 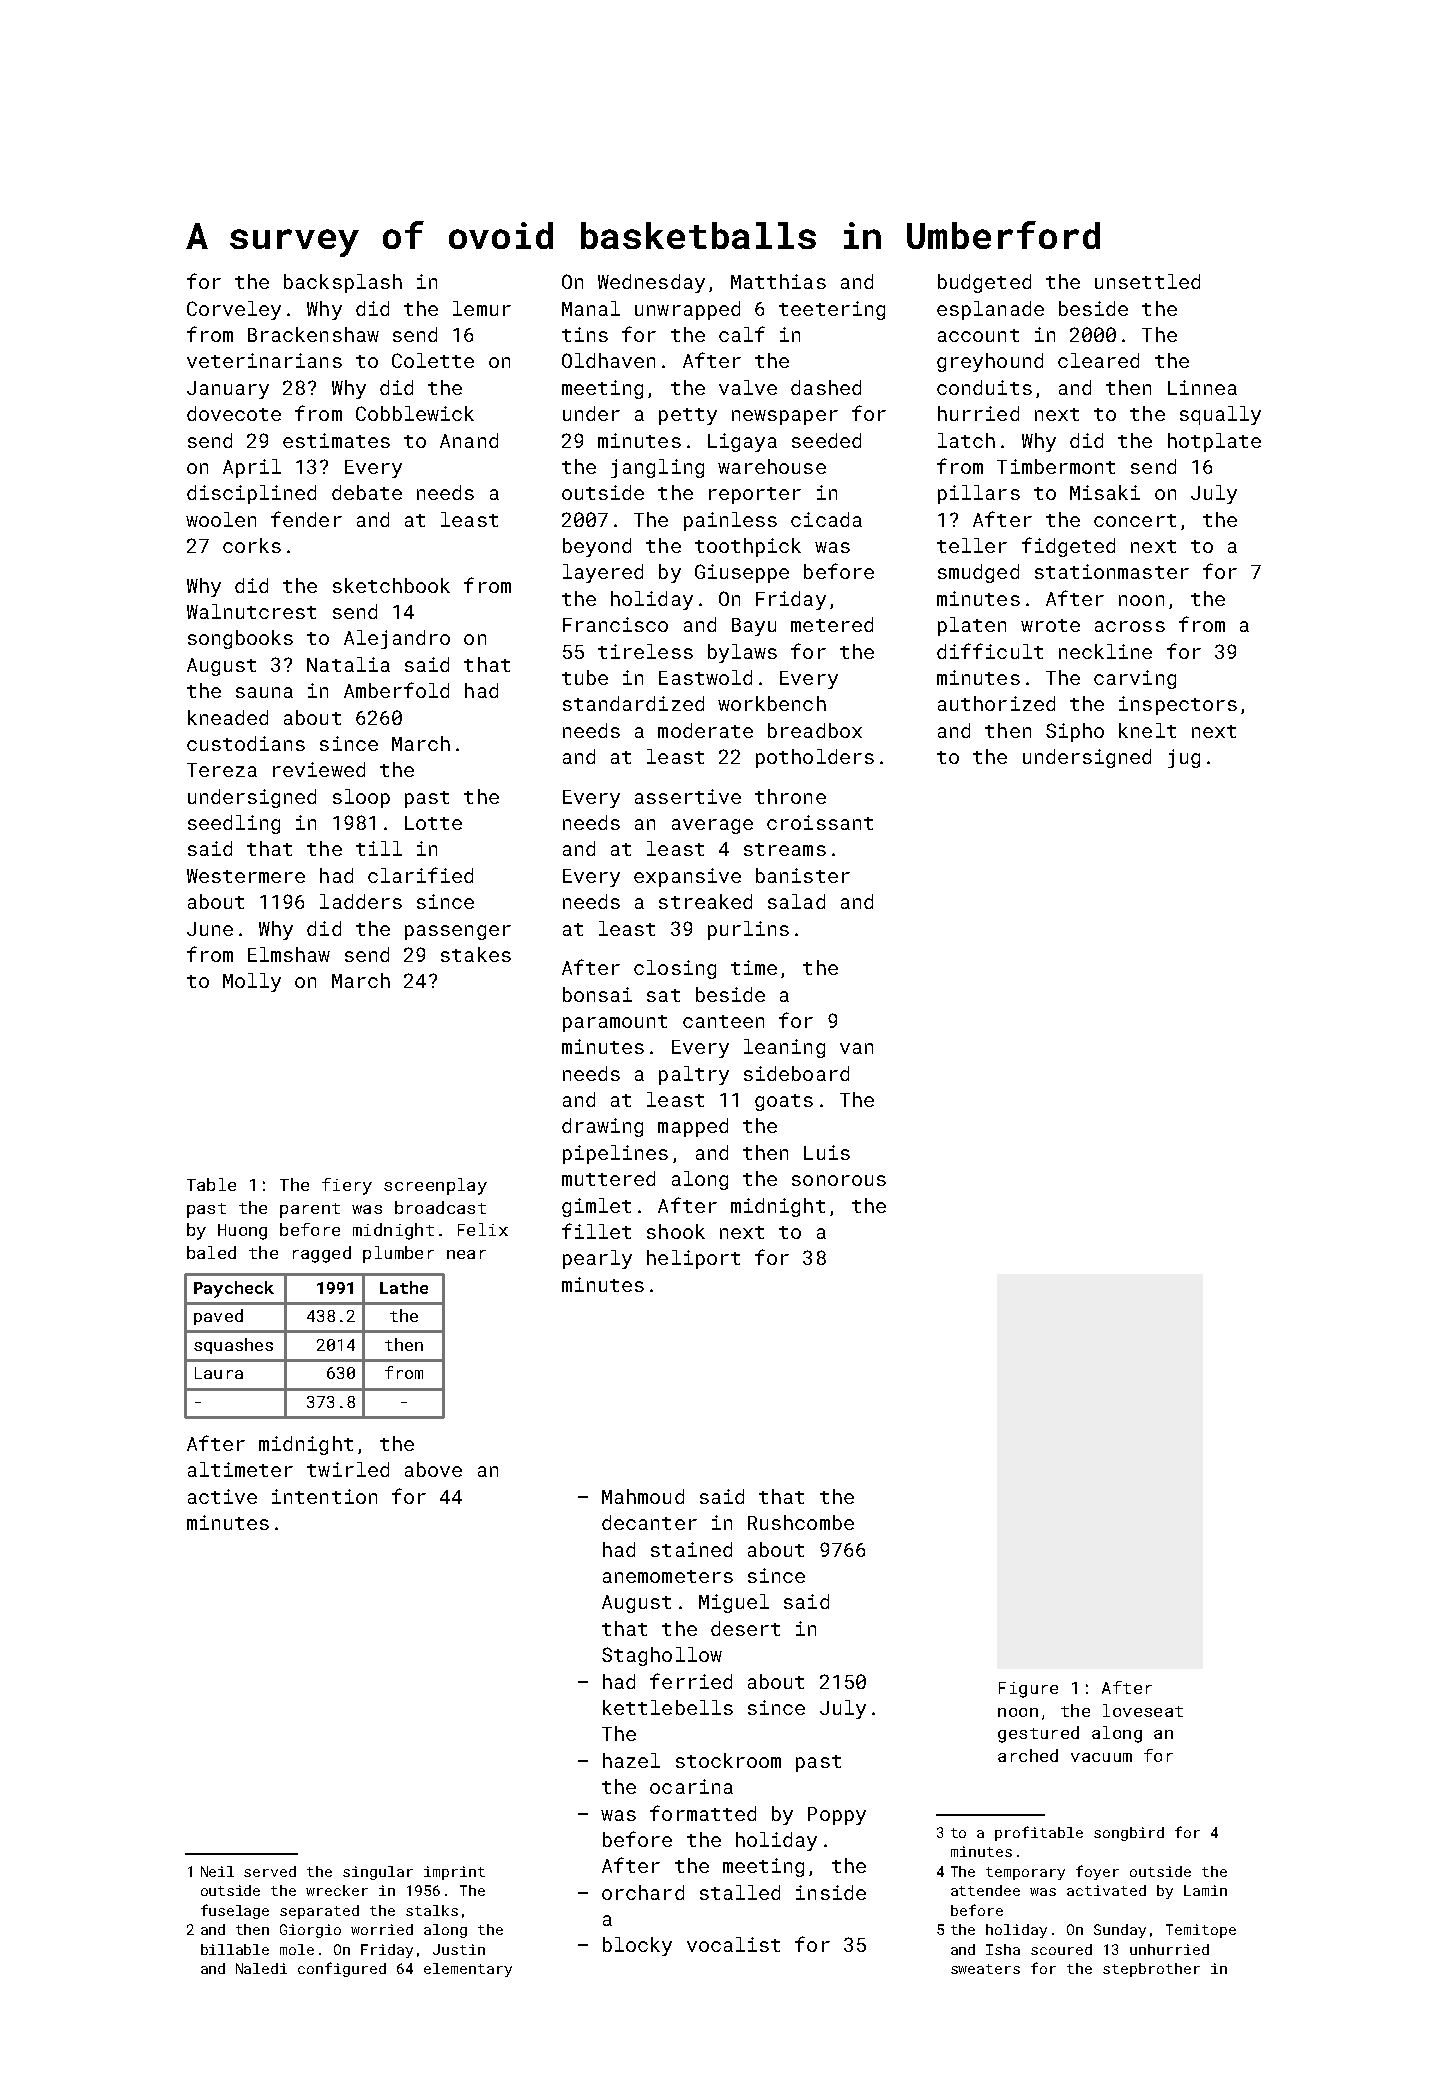 What do you see at coordinates (778, 281) in the screenshot?
I see `Matthias` at bounding box center [778, 281].
